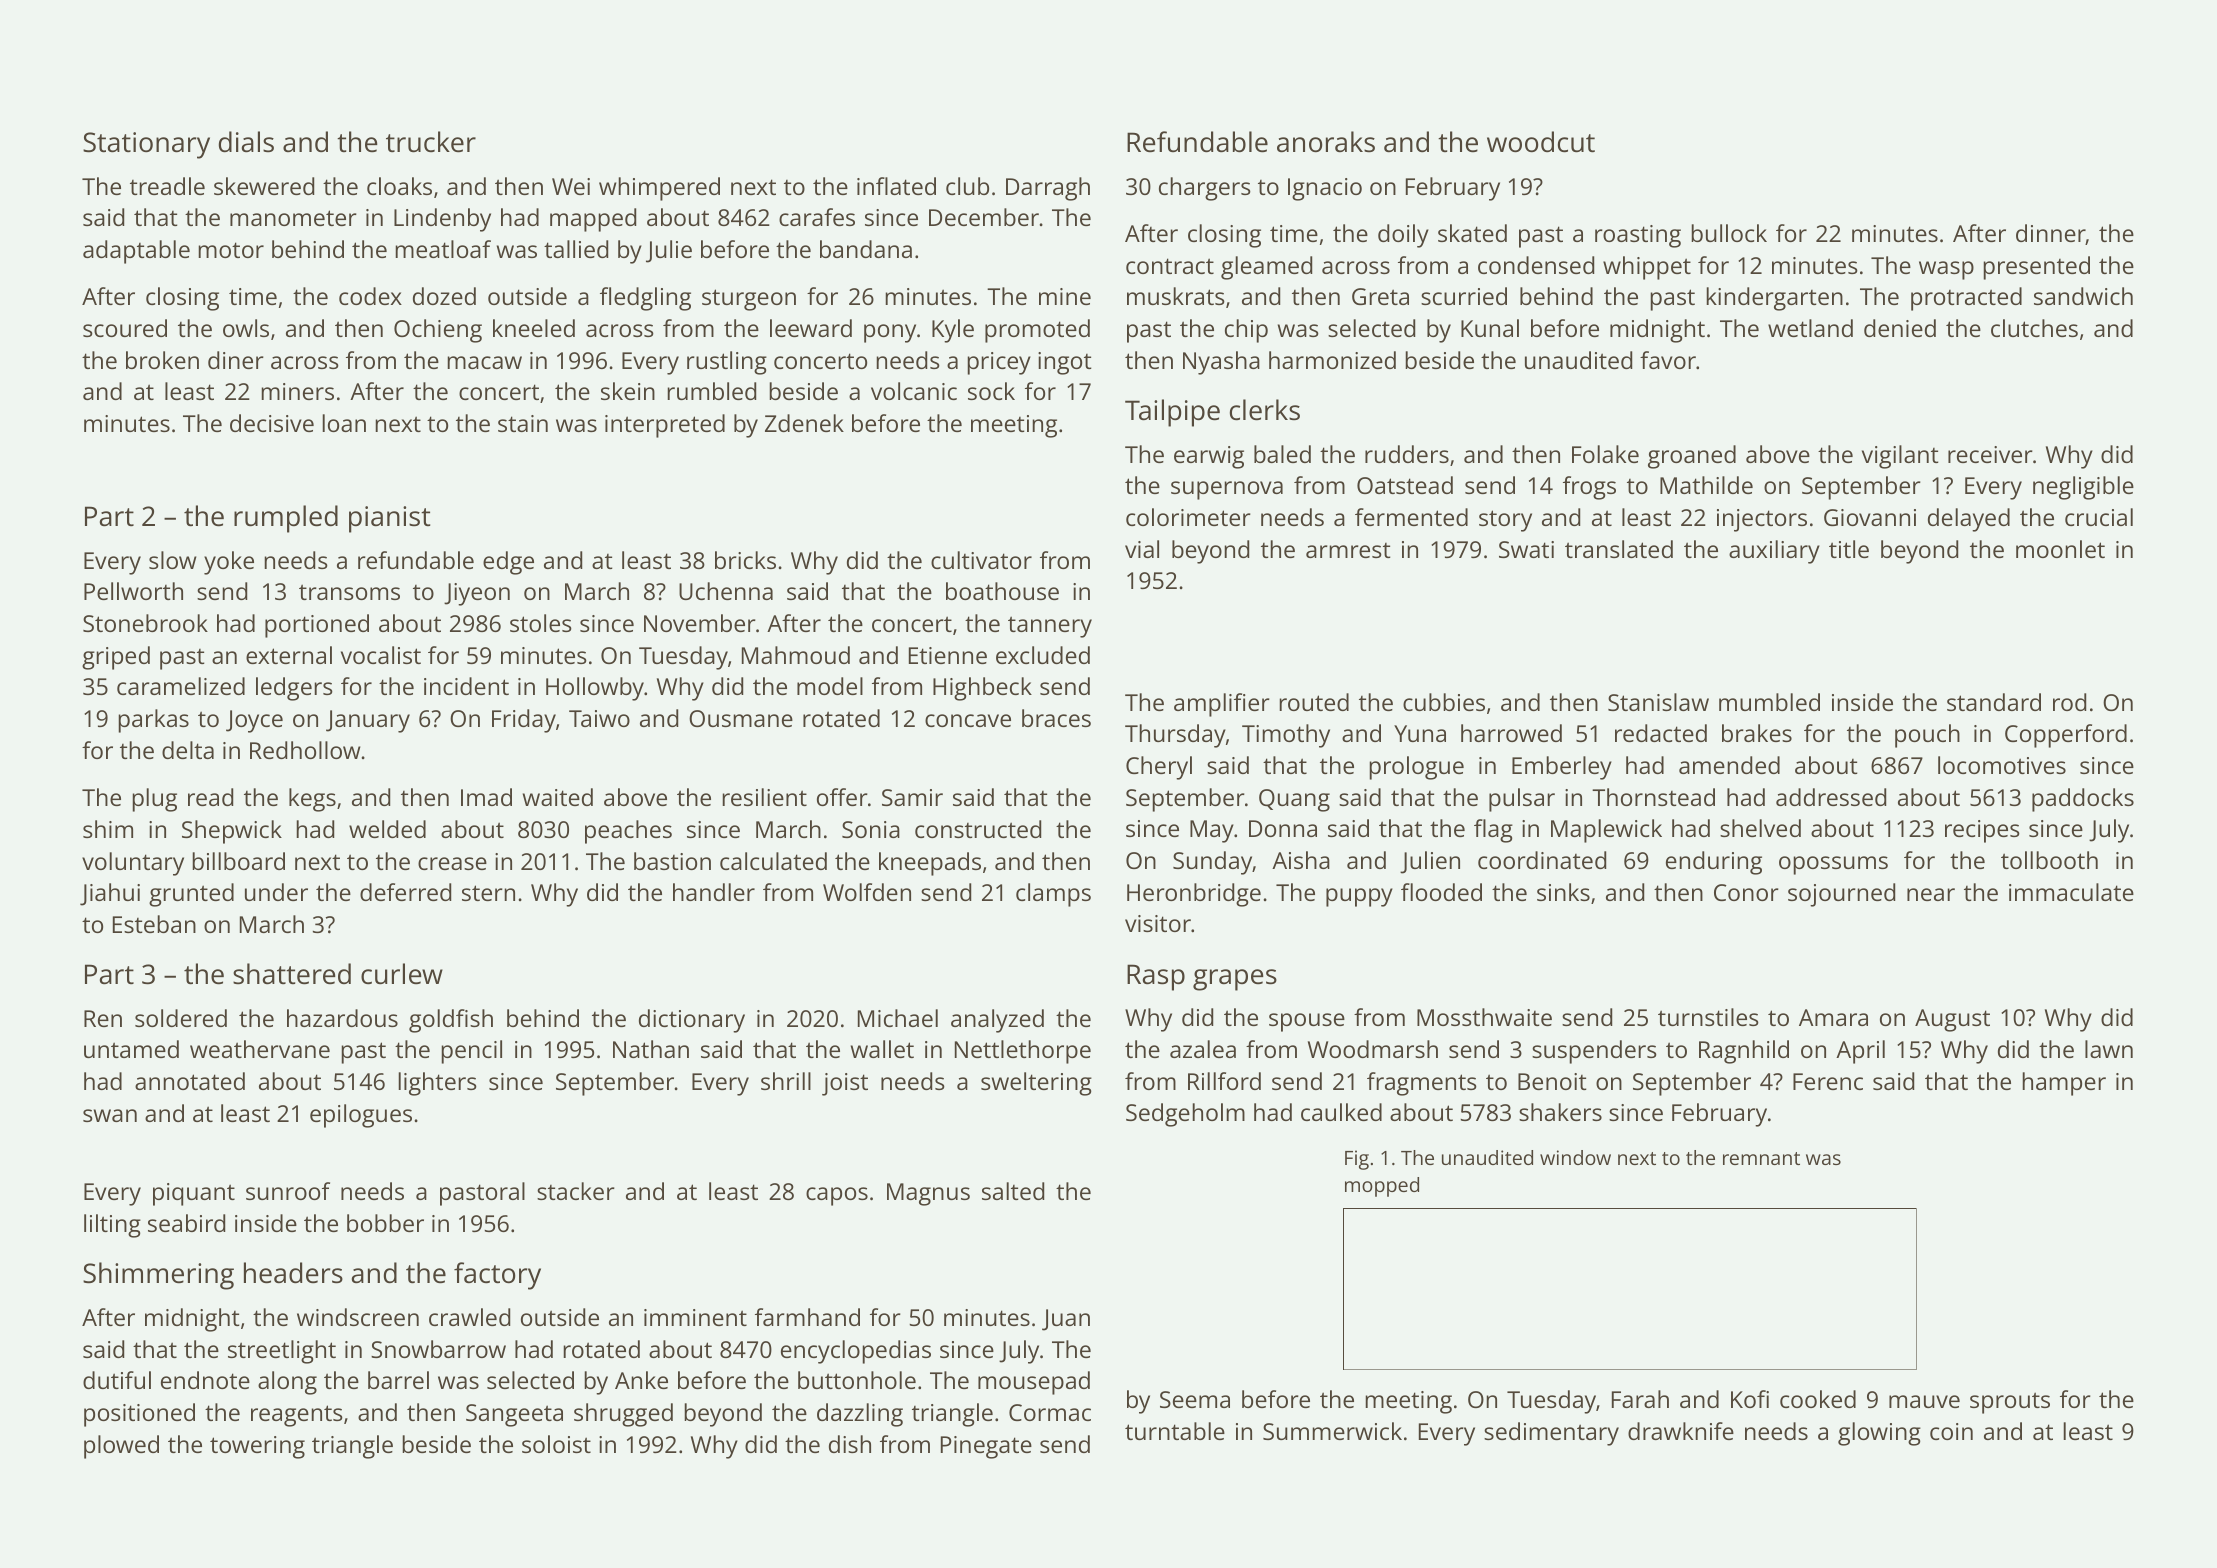 The height and width of the image is (1568, 2217). Describe the element at coordinates (1541, 142) in the image. I see `woodcut` at that location.
